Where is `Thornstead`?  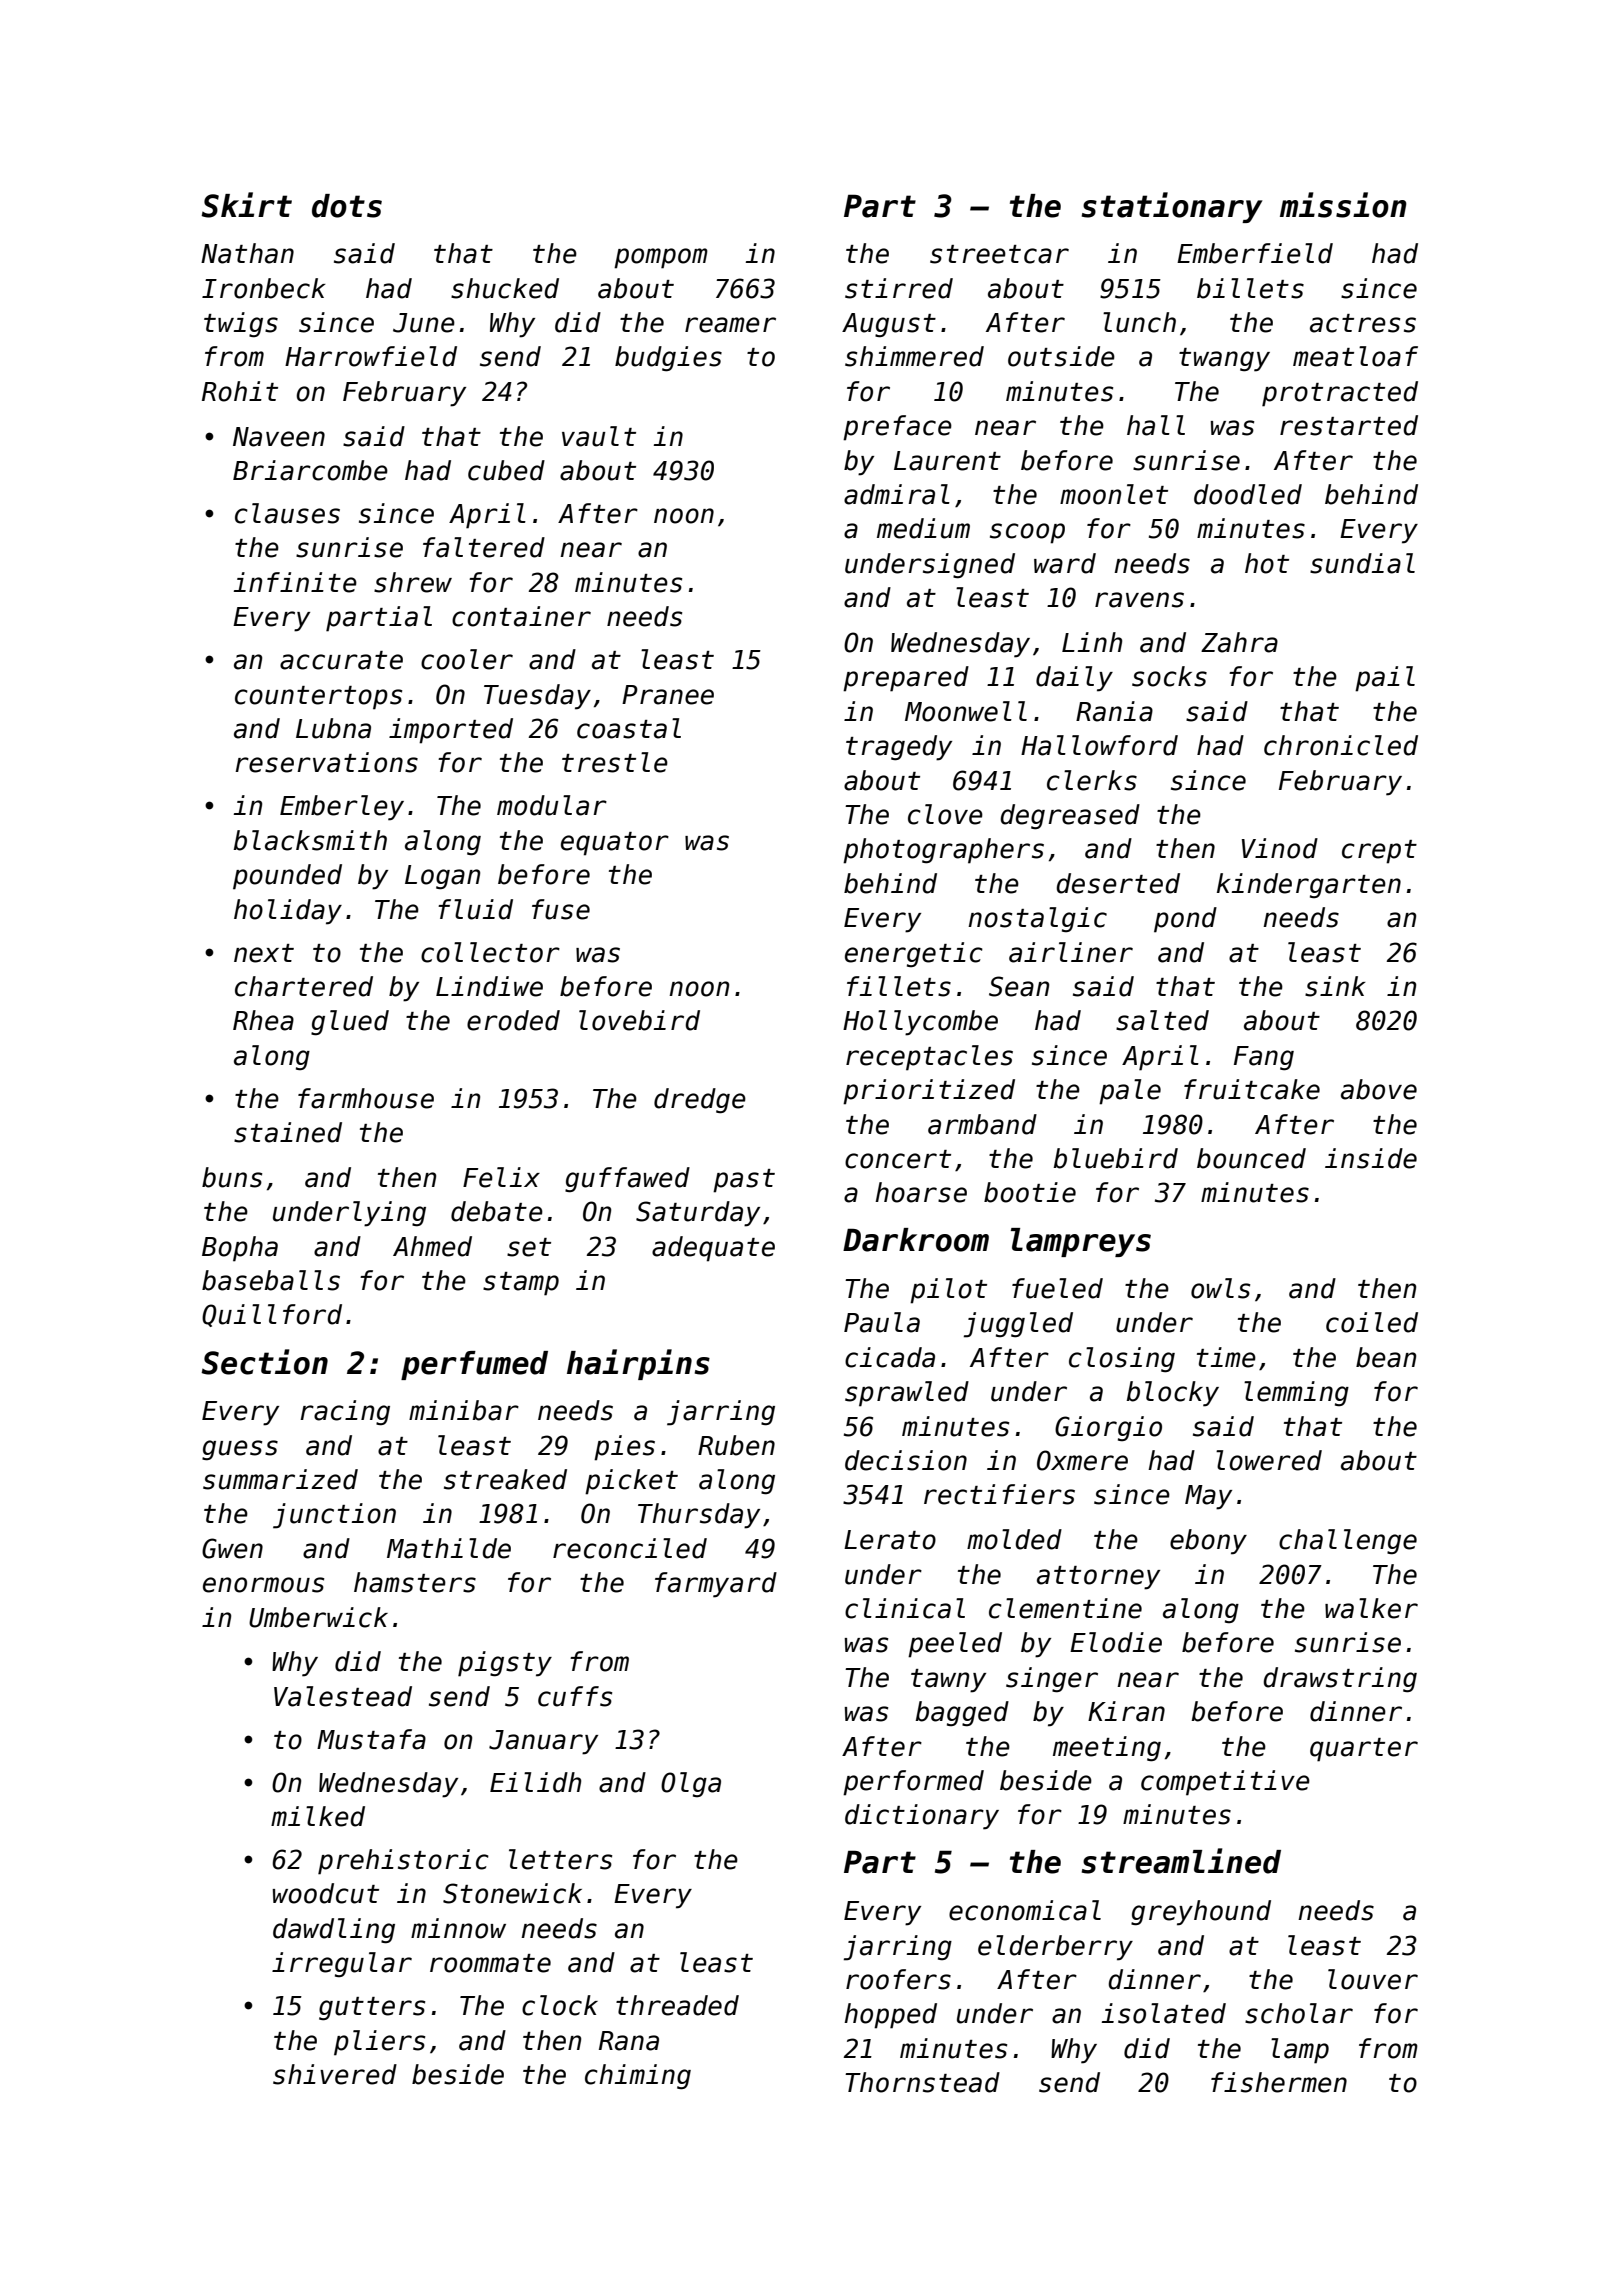 Thornstead is located at coordinates (922, 2082).
